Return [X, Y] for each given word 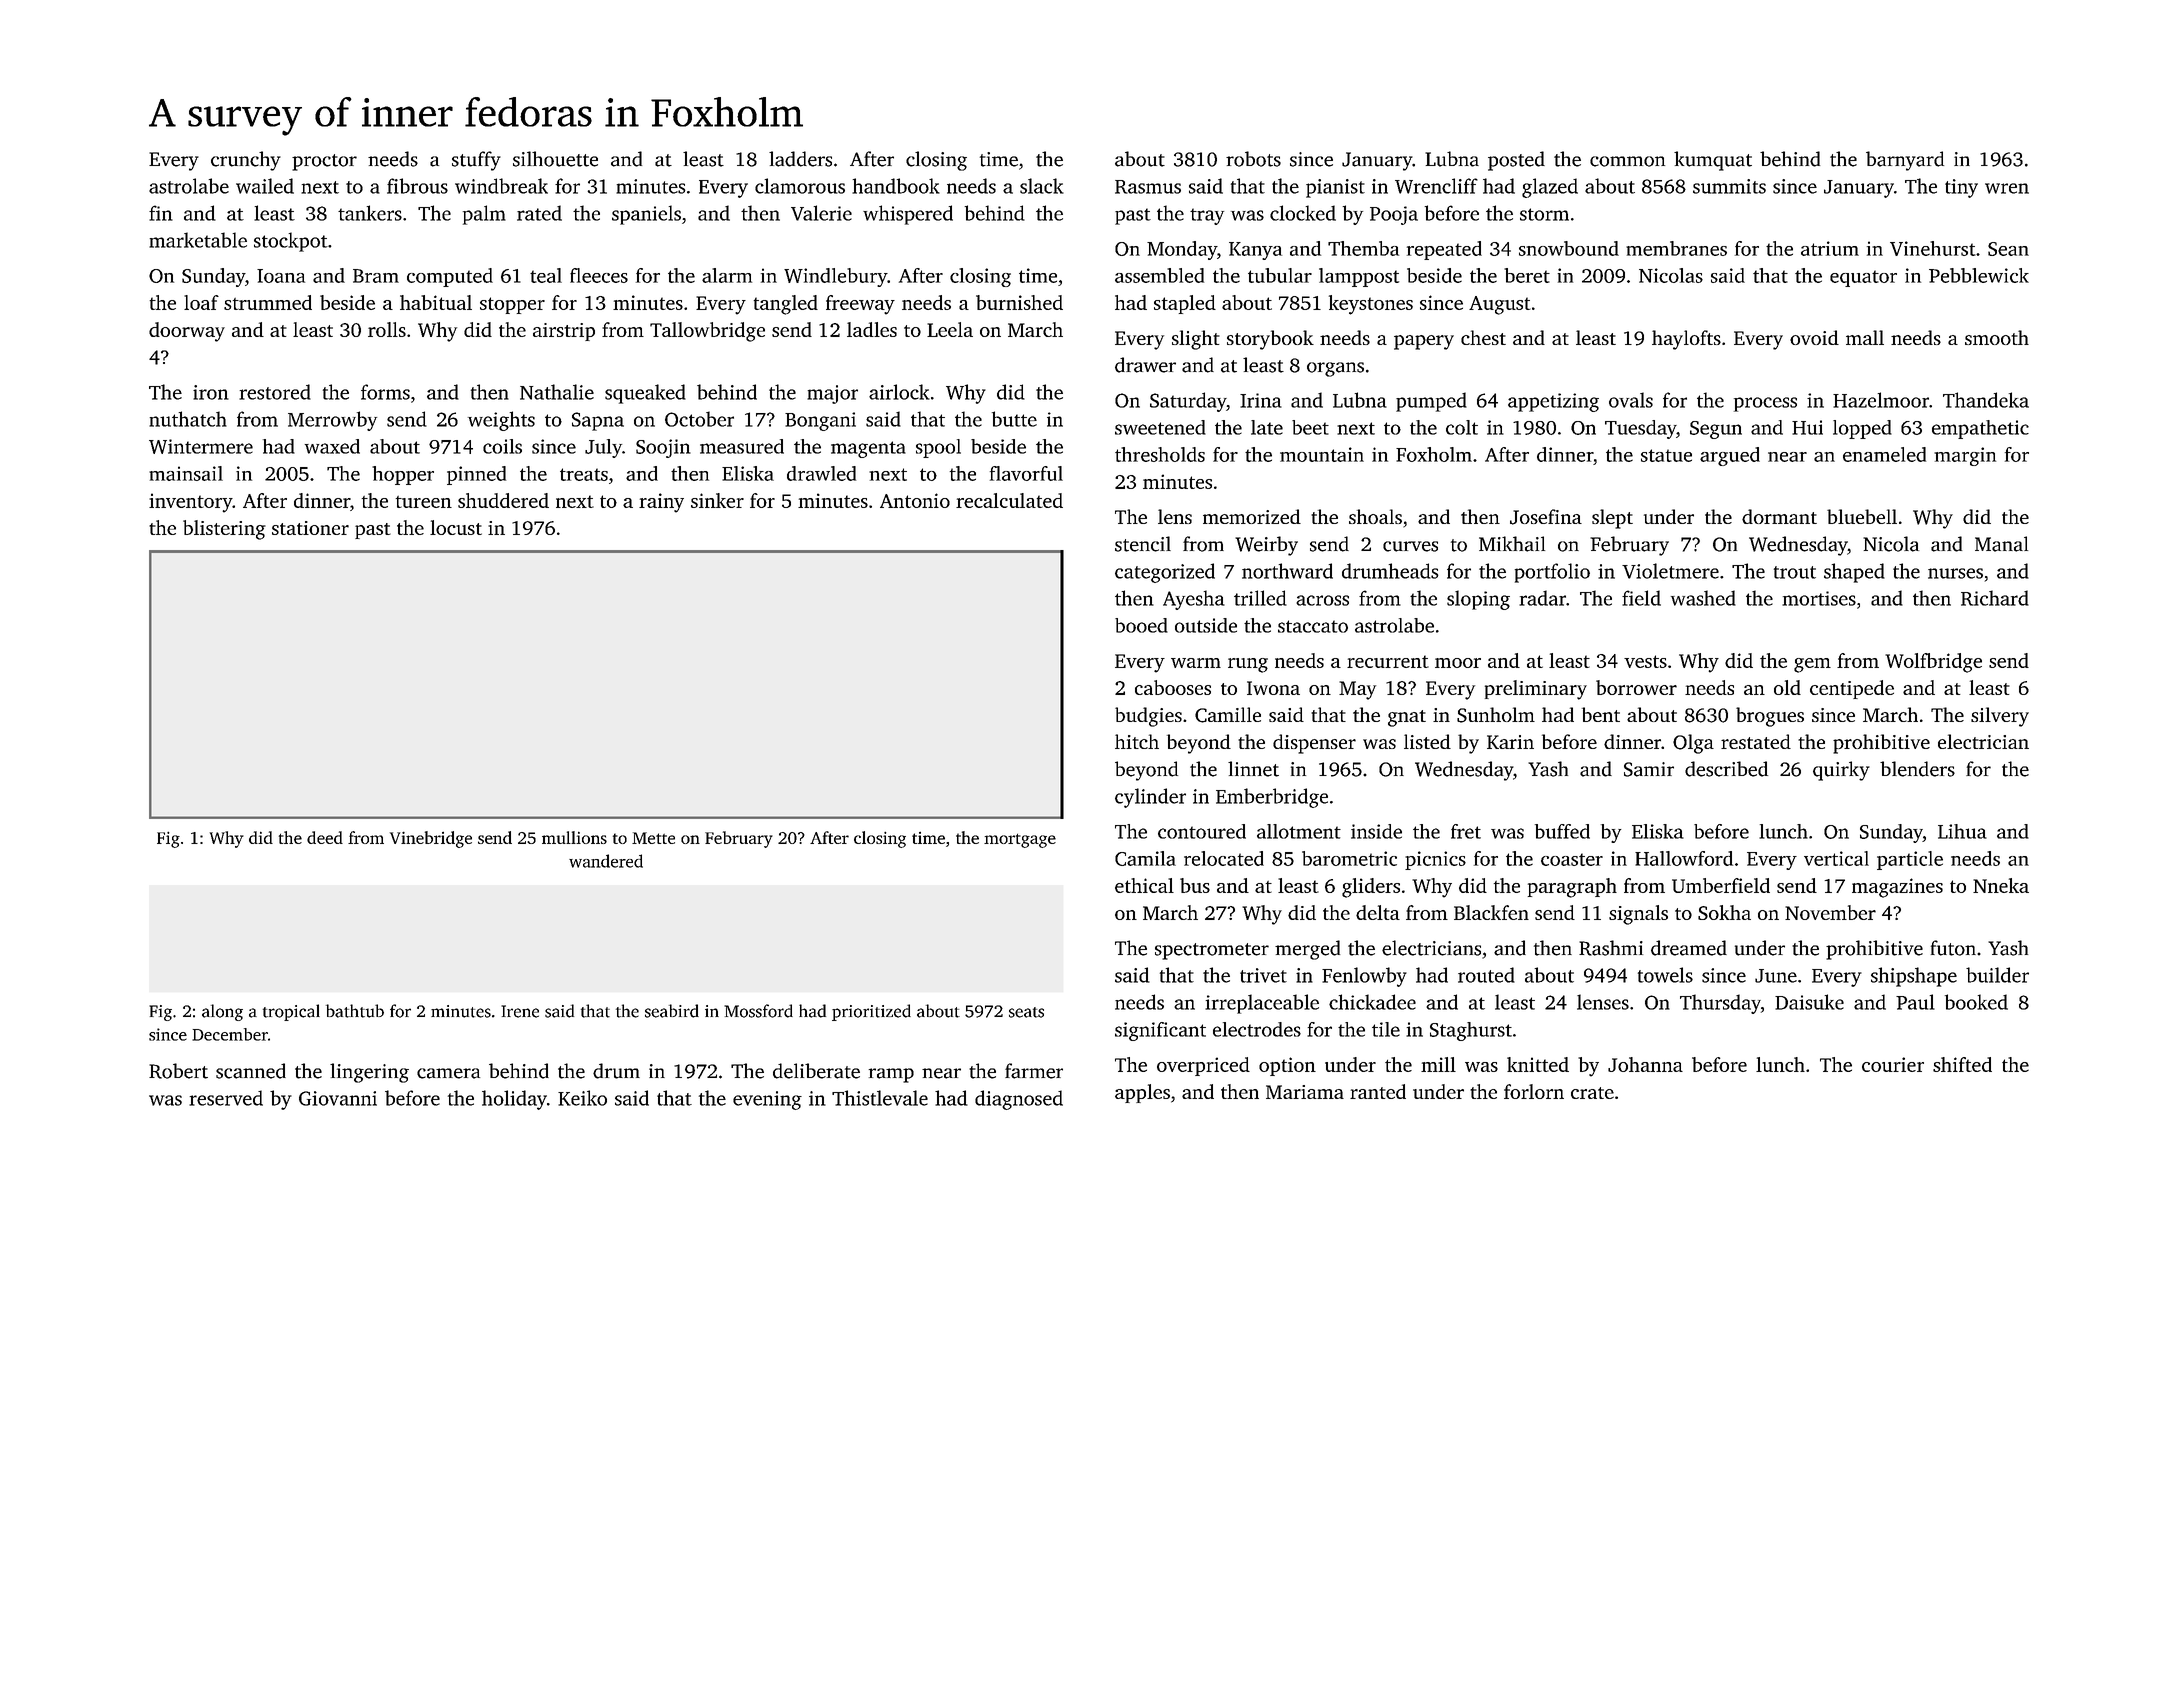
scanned [251, 1071]
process [1765, 404]
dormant [1779, 516]
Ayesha [1194, 600]
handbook [896, 186]
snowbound [1569, 248]
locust [456, 527]
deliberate [816, 1071]
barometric [1349, 858]
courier [1893, 1064]
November [1830, 912]
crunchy [246, 161]
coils [502, 446]
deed [325, 837]
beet [1310, 427]
